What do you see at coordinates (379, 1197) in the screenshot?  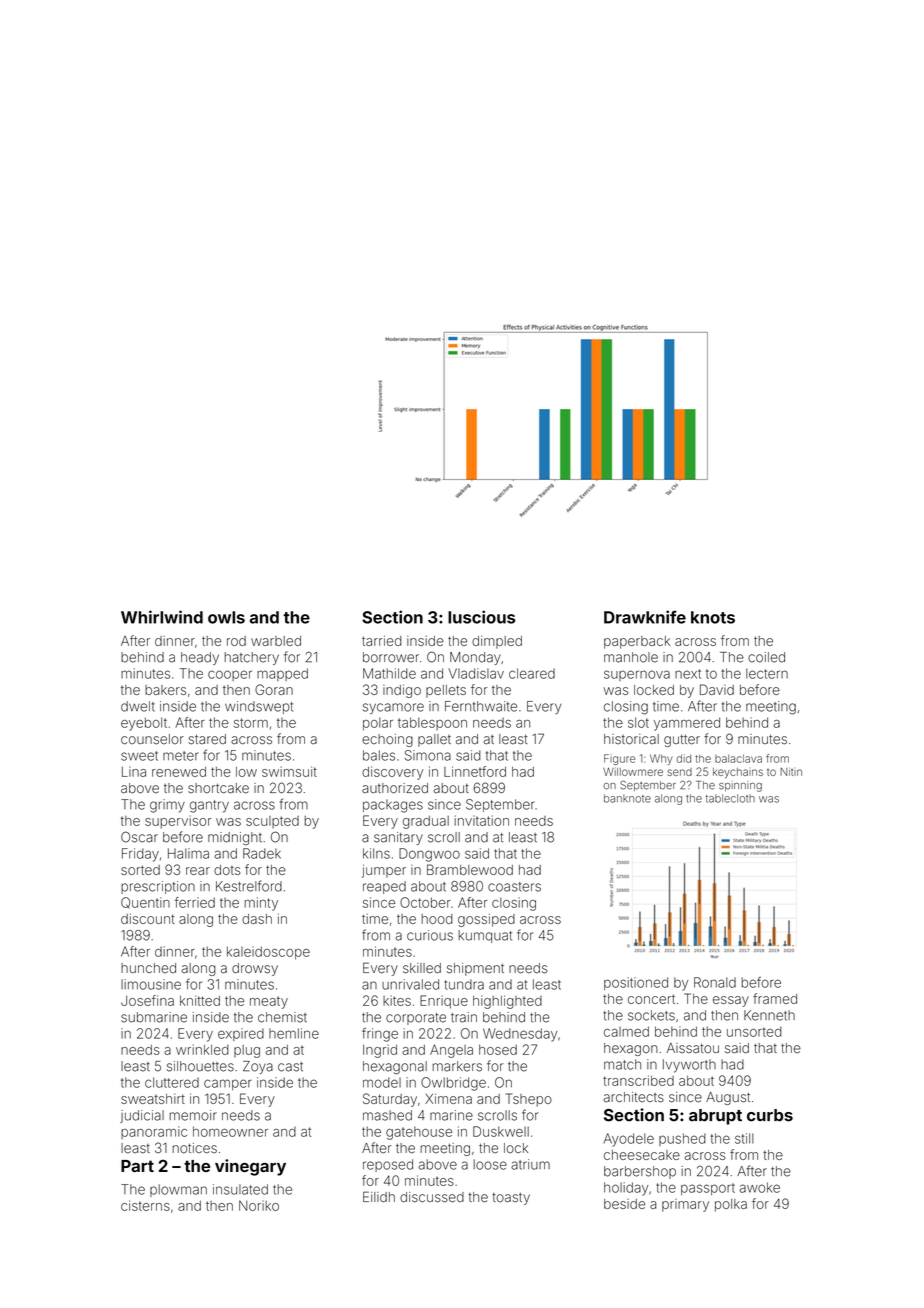 I see `Eilidh` at bounding box center [379, 1197].
